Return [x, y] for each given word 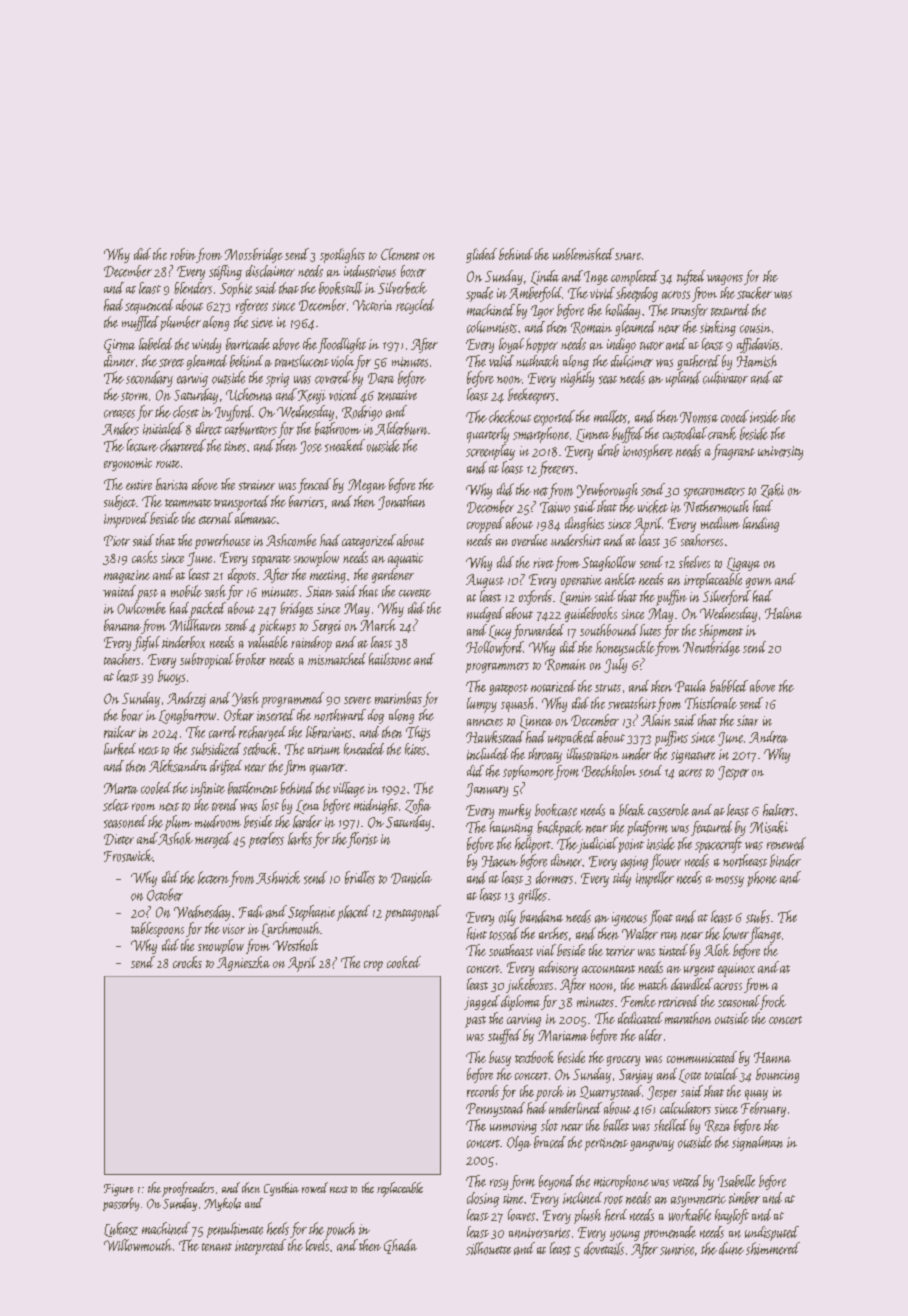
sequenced [149, 306]
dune [731, 1248]
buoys [171, 677]
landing [761, 524]
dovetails [604, 1248]
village [349, 789]
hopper [542, 345]
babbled [729, 686]
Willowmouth [138, 1245]
